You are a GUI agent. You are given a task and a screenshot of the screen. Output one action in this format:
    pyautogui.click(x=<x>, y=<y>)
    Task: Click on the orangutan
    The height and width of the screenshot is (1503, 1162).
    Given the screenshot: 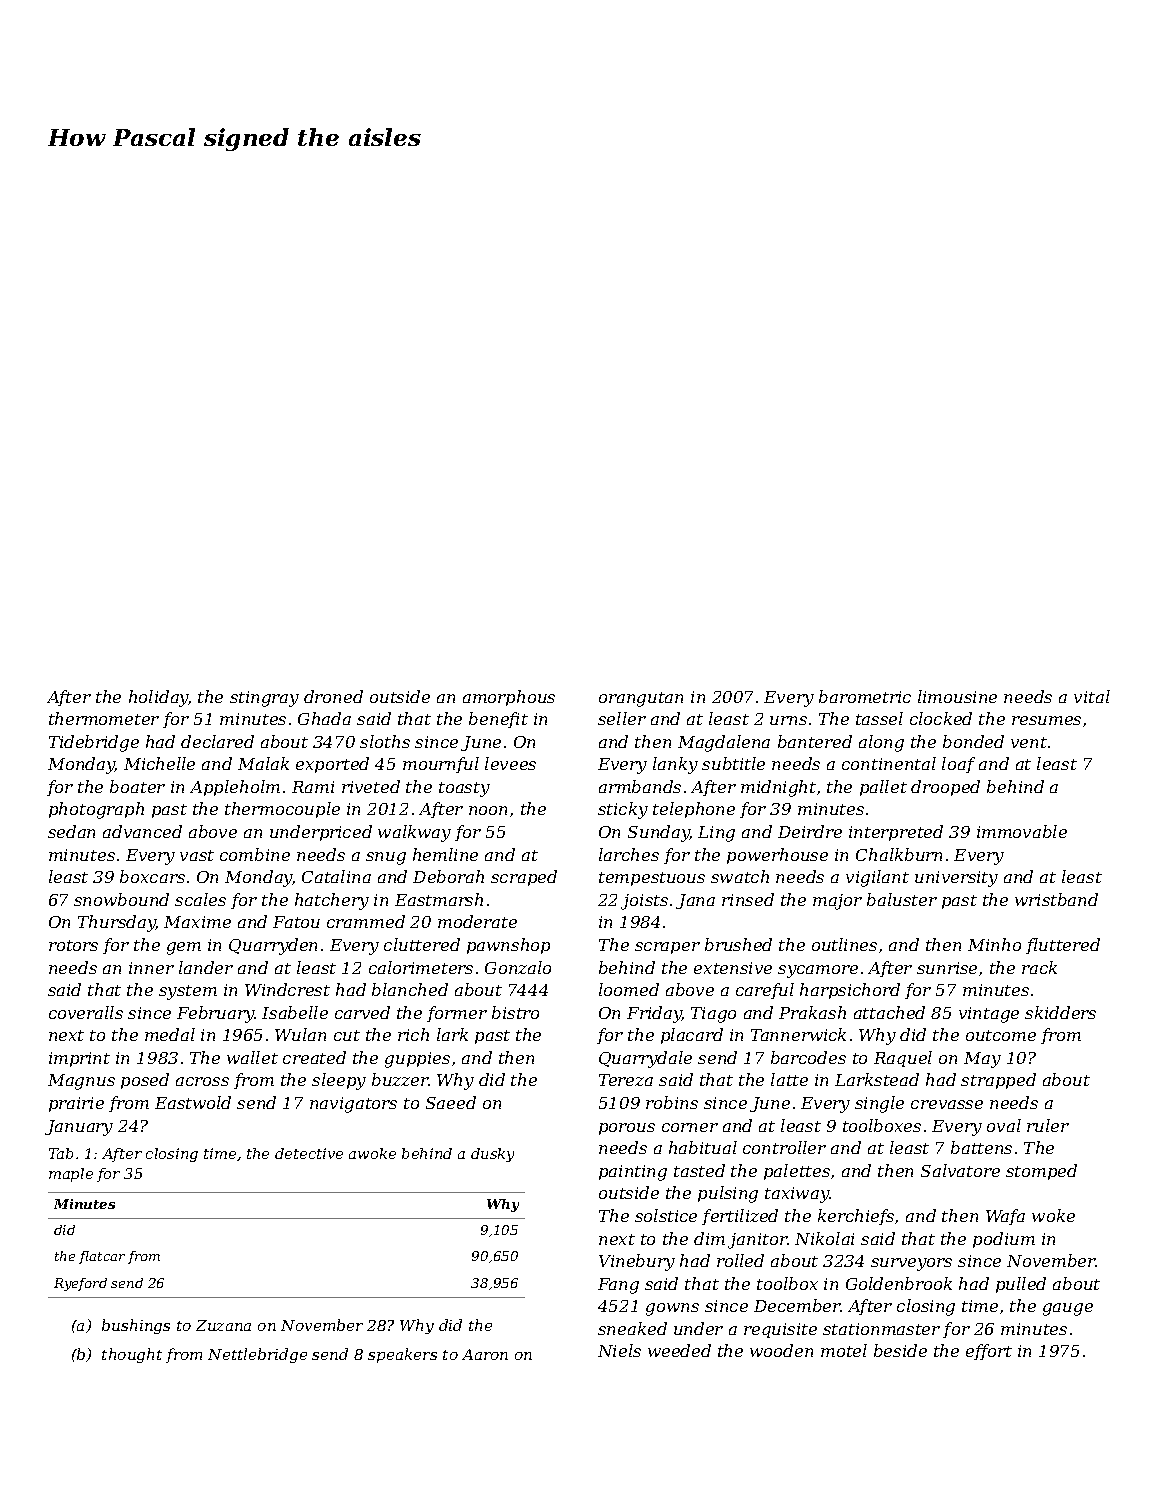 What is the action you would take?
    pyautogui.click(x=641, y=699)
